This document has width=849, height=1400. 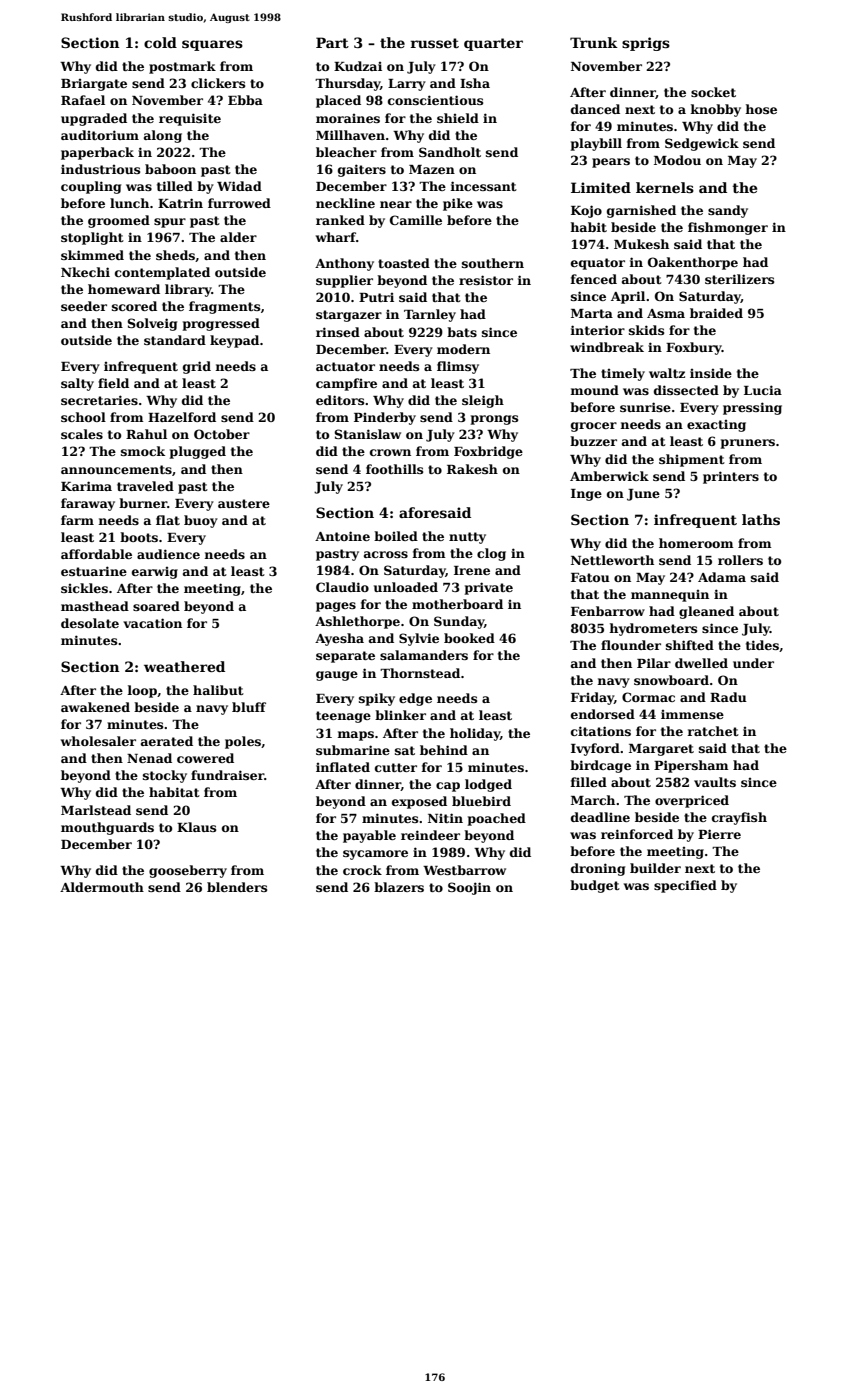 I want to click on russet, so click(x=435, y=43).
